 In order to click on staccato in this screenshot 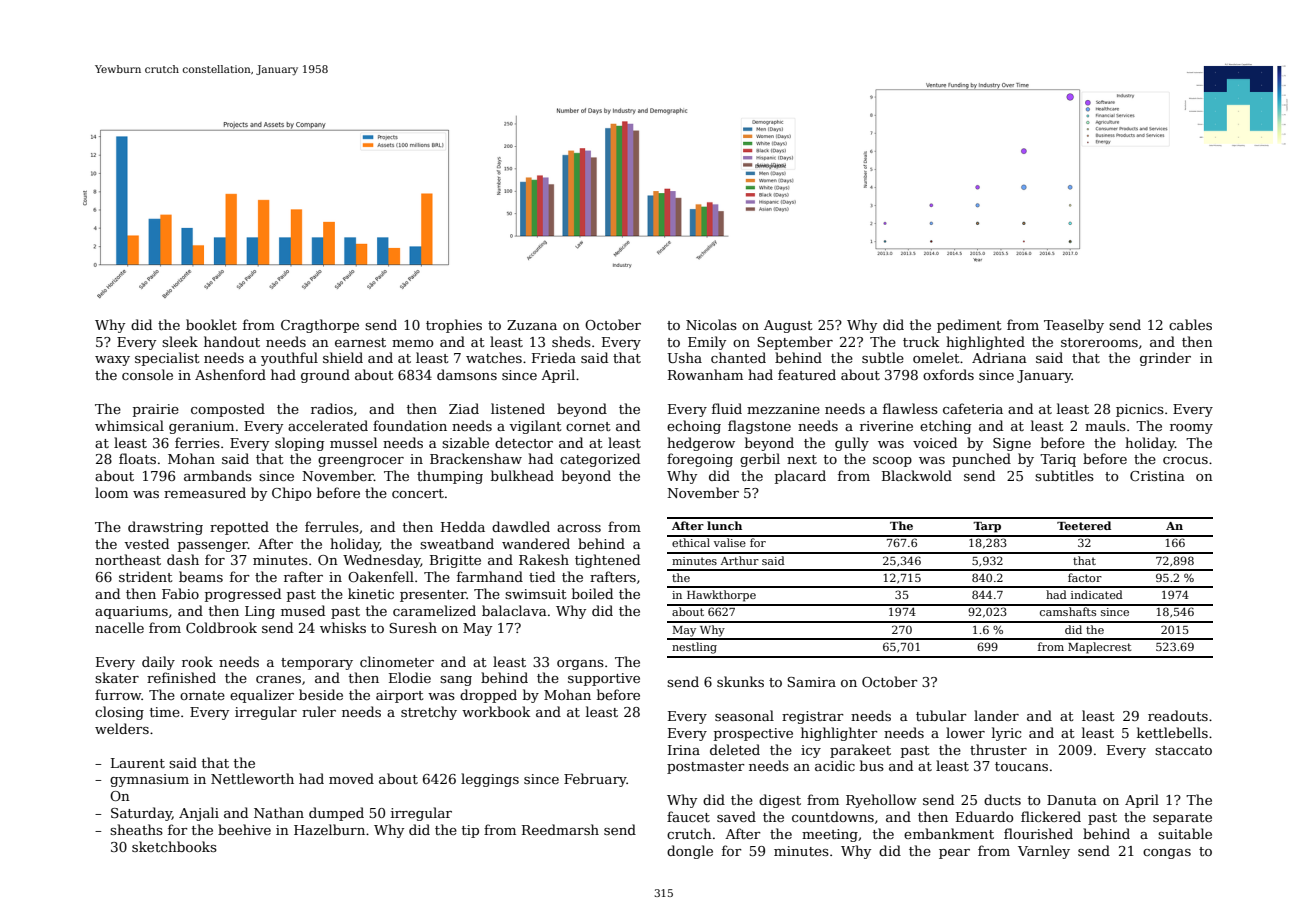, I will do `click(1183, 750)`.
